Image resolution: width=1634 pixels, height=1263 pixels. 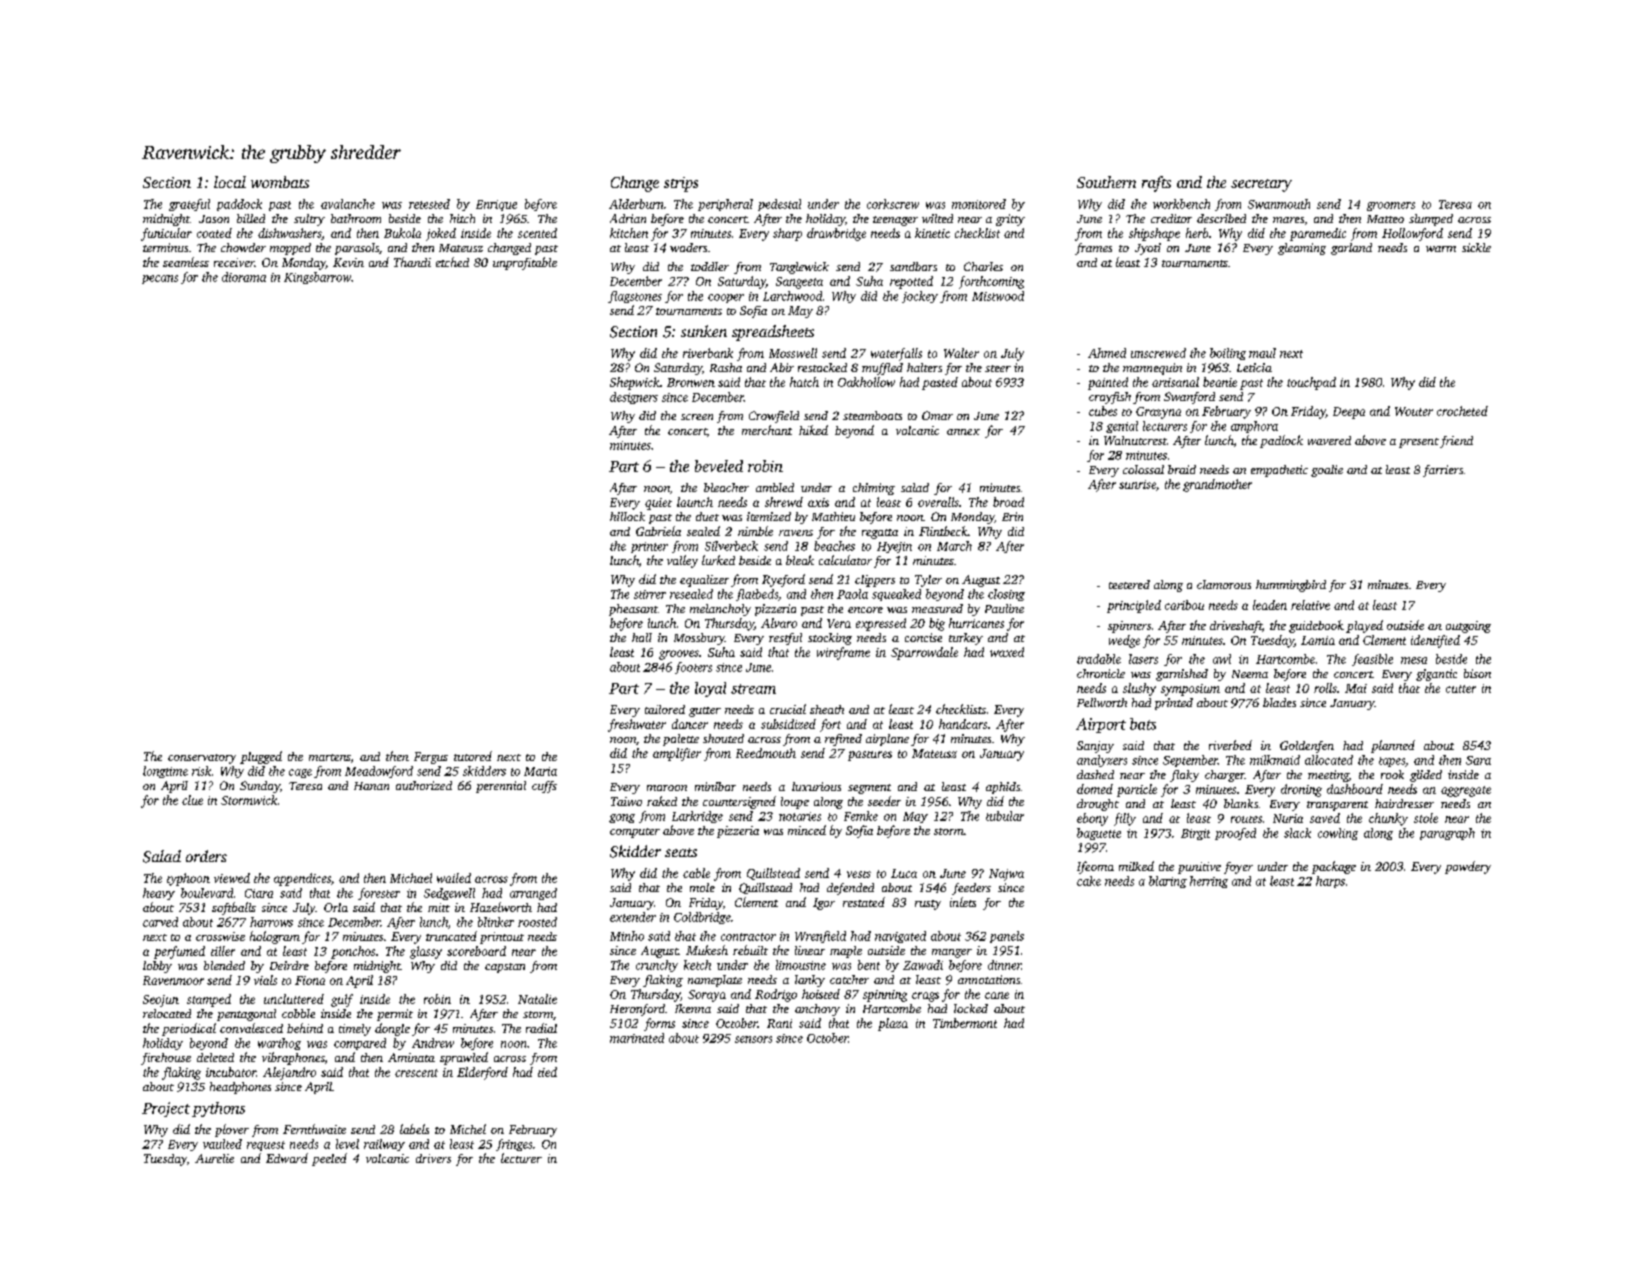 I want to click on designers, so click(x=634, y=398).
